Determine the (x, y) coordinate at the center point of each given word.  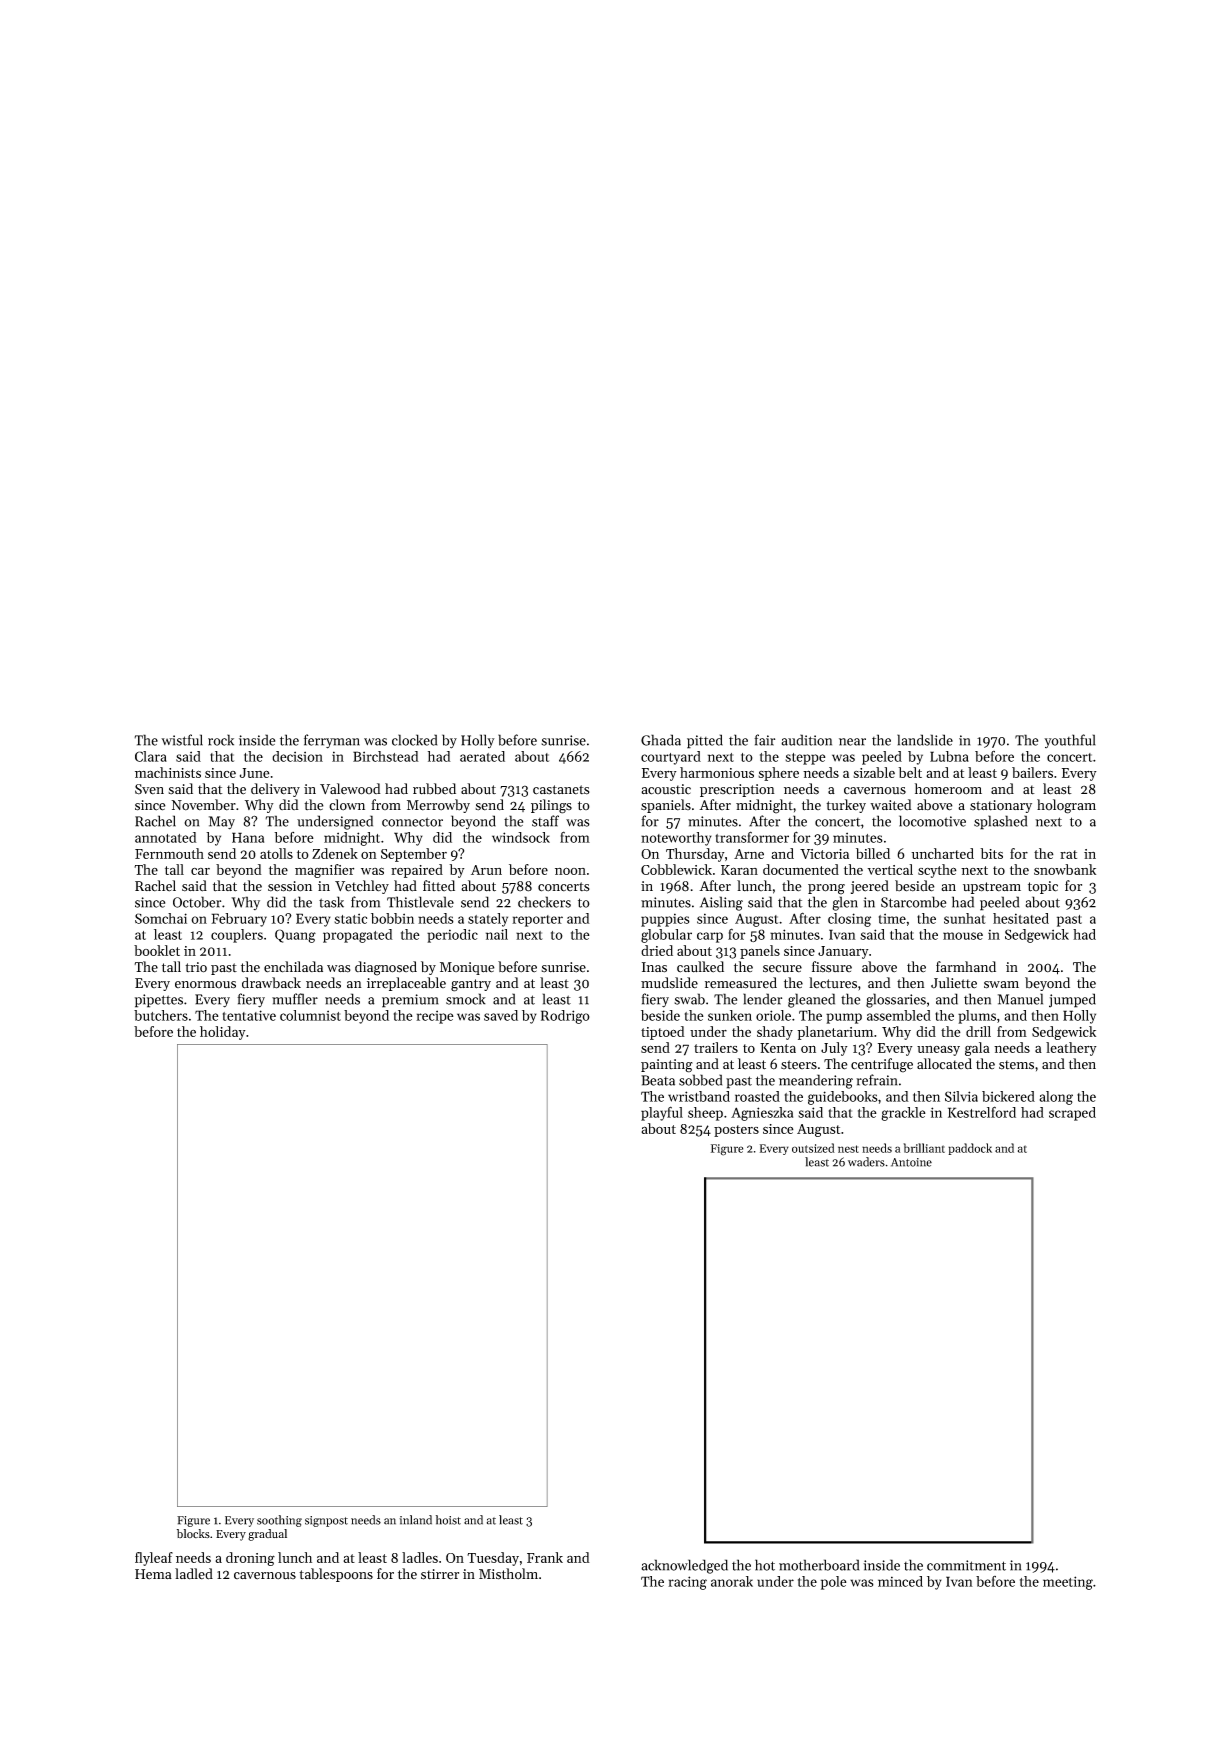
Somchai (161, 918)
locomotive (932, 821)
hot (765, 1565)
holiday (223, 1033)
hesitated (1021, 918)
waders (866, 1162)
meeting (1068, 1583)
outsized (813, 1148)
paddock (970, 1149)
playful (662, 1113)
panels (760, 952)
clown (347, 805)
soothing (279, 1521)
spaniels (666, 806)
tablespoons (336, 1575)
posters (736, 1131)
